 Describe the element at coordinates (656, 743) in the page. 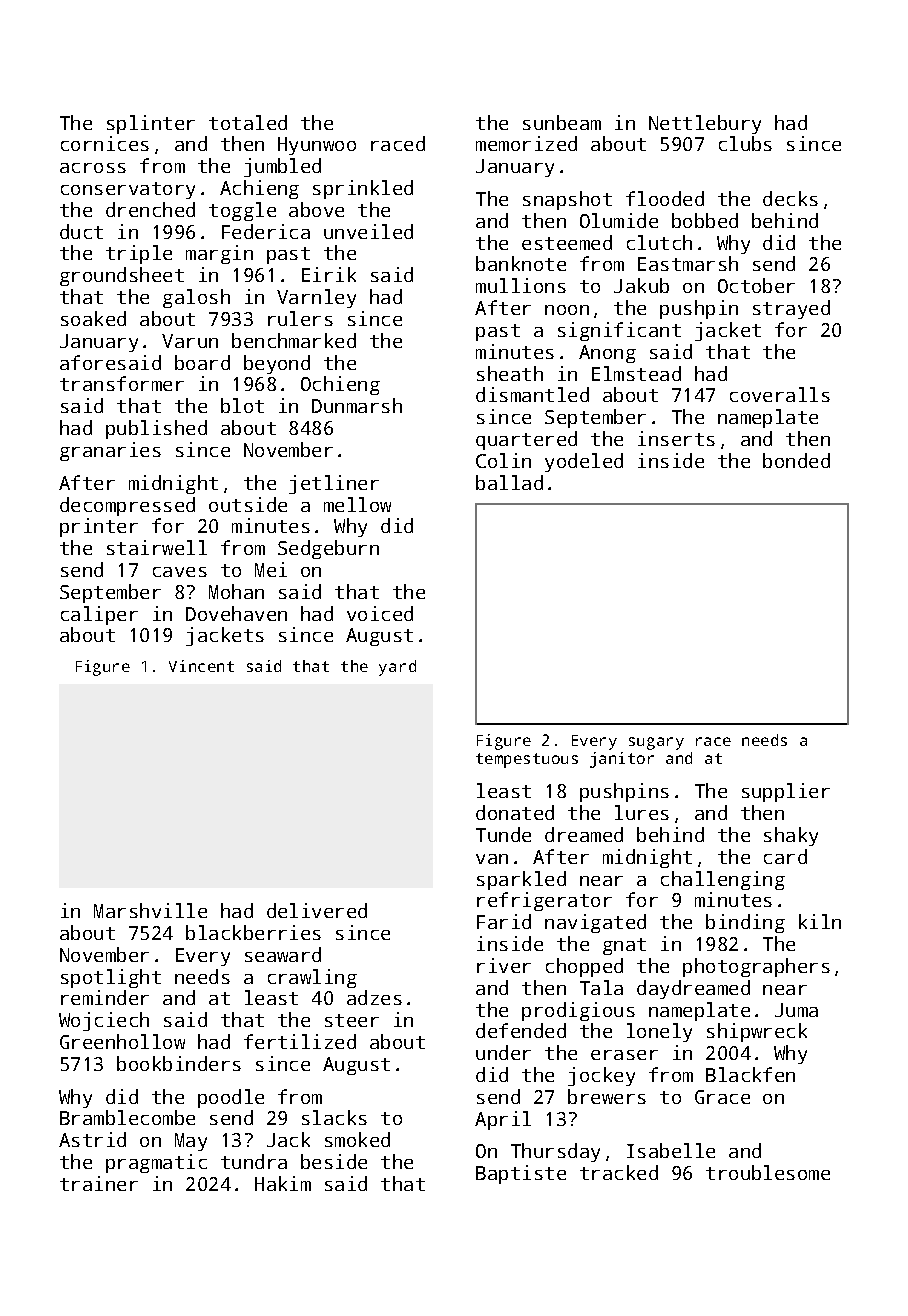

I see `sugary` at that location.
